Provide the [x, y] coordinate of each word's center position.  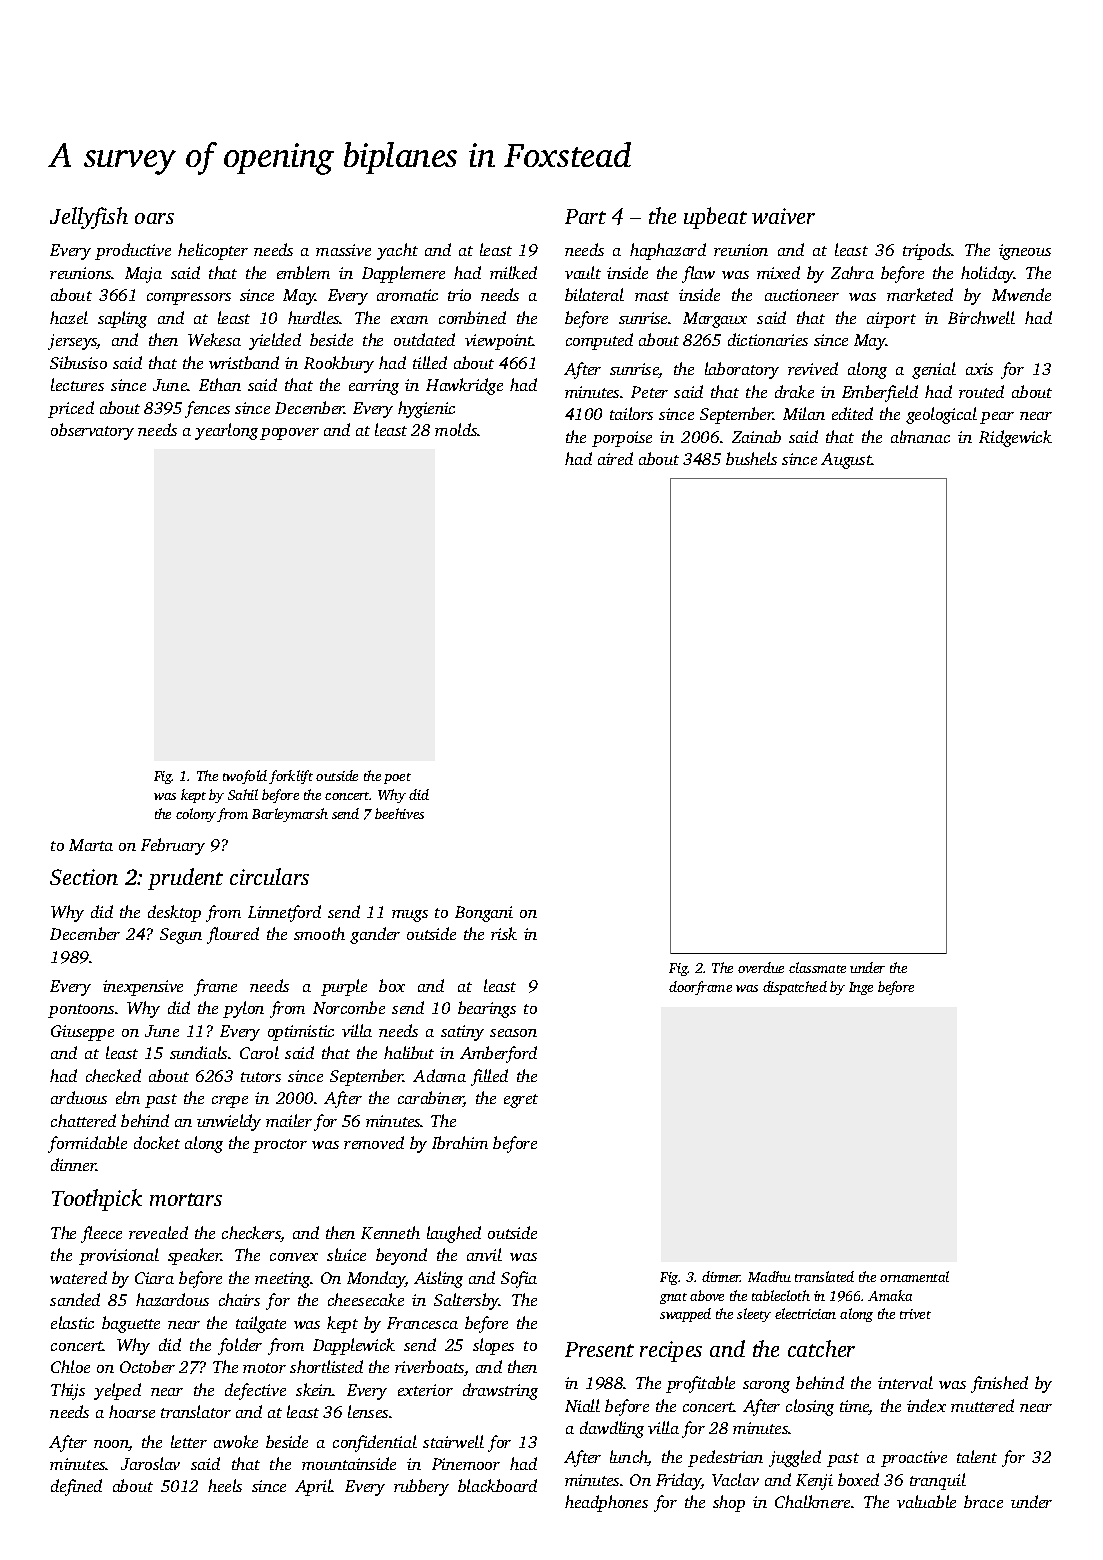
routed [981, 391]
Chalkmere [812, 1501]
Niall [582, 1405]
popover [289, 434]
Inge [861, 988]
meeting [283, 1280]
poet [397, 778]
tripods [927, 251]
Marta [91, 845]
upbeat [715, 218]
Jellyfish [89, 218]
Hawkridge [464, 386]
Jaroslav [150, 1463]
